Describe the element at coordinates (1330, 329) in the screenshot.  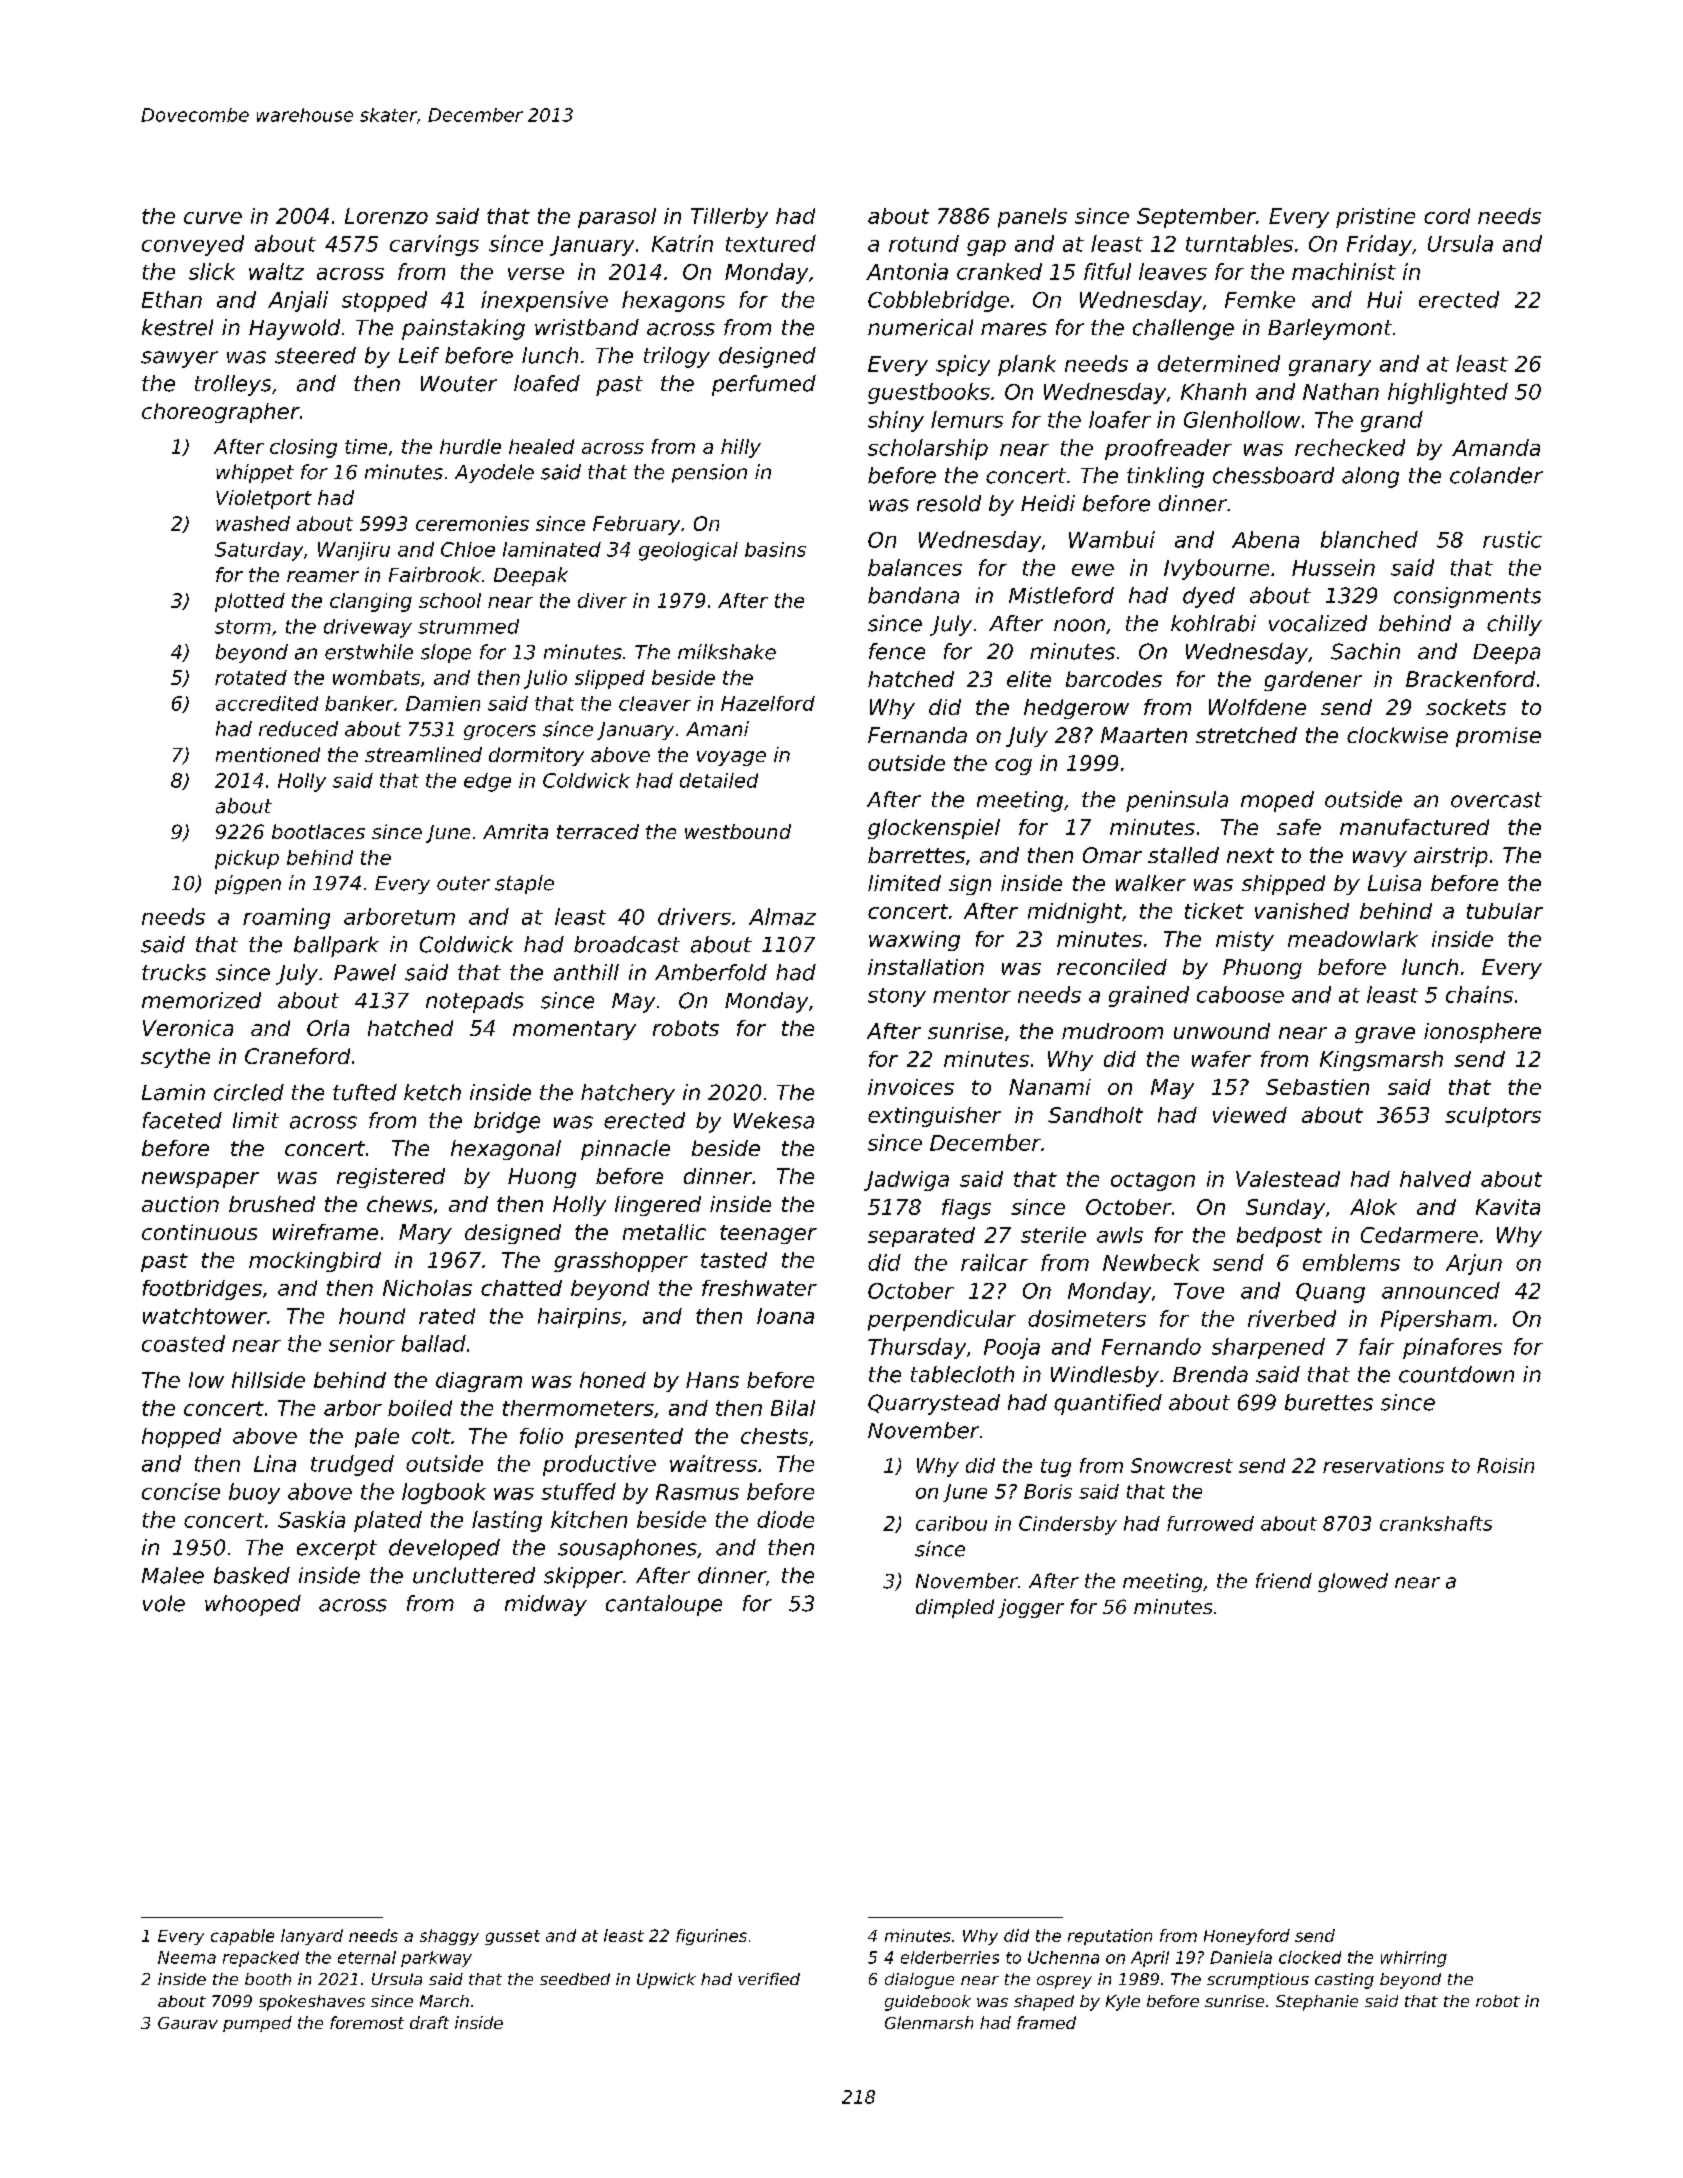
I see `Barleymont` at that location.
